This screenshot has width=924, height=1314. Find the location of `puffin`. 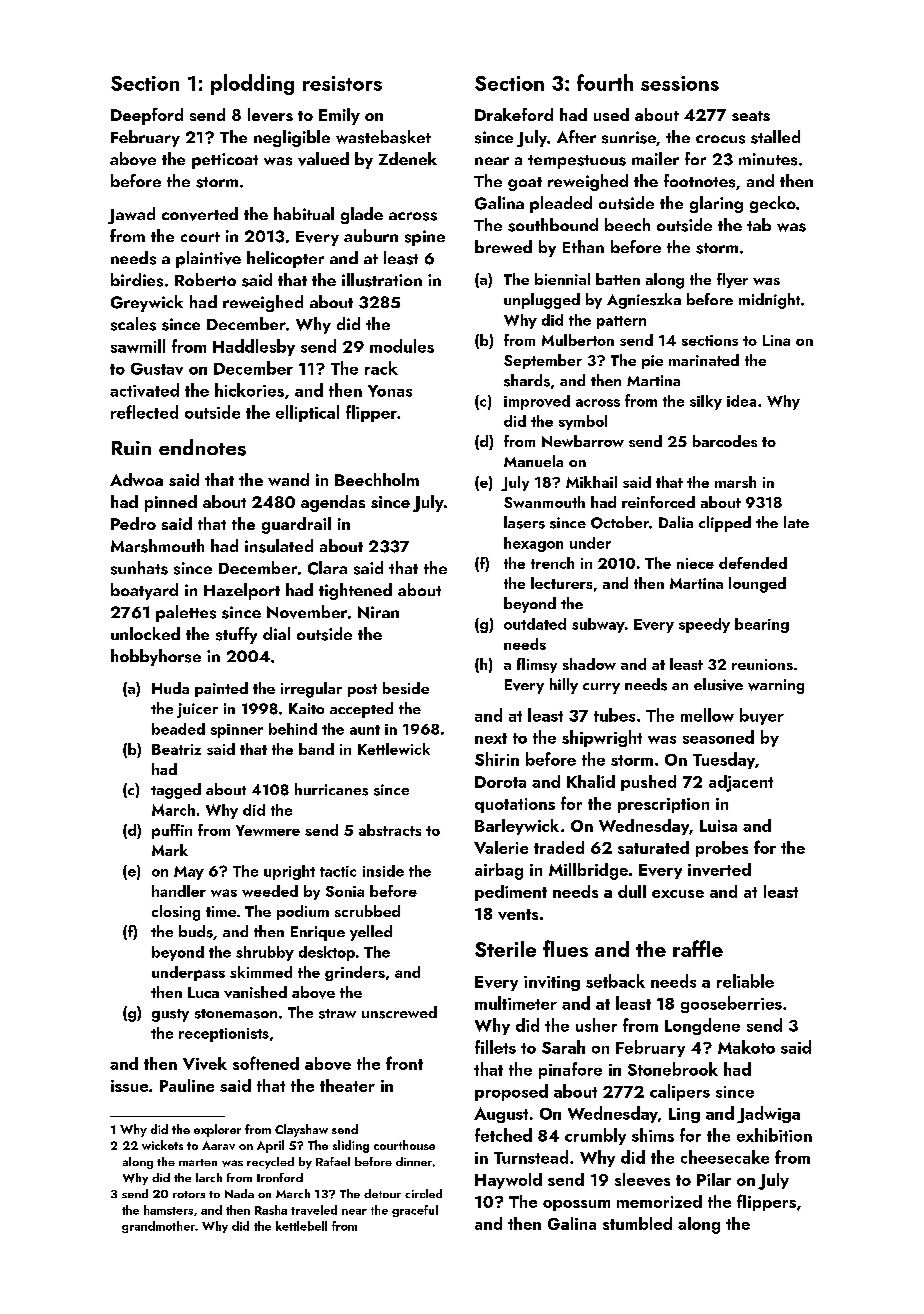

puffin is located at coordinates (172, 831).
